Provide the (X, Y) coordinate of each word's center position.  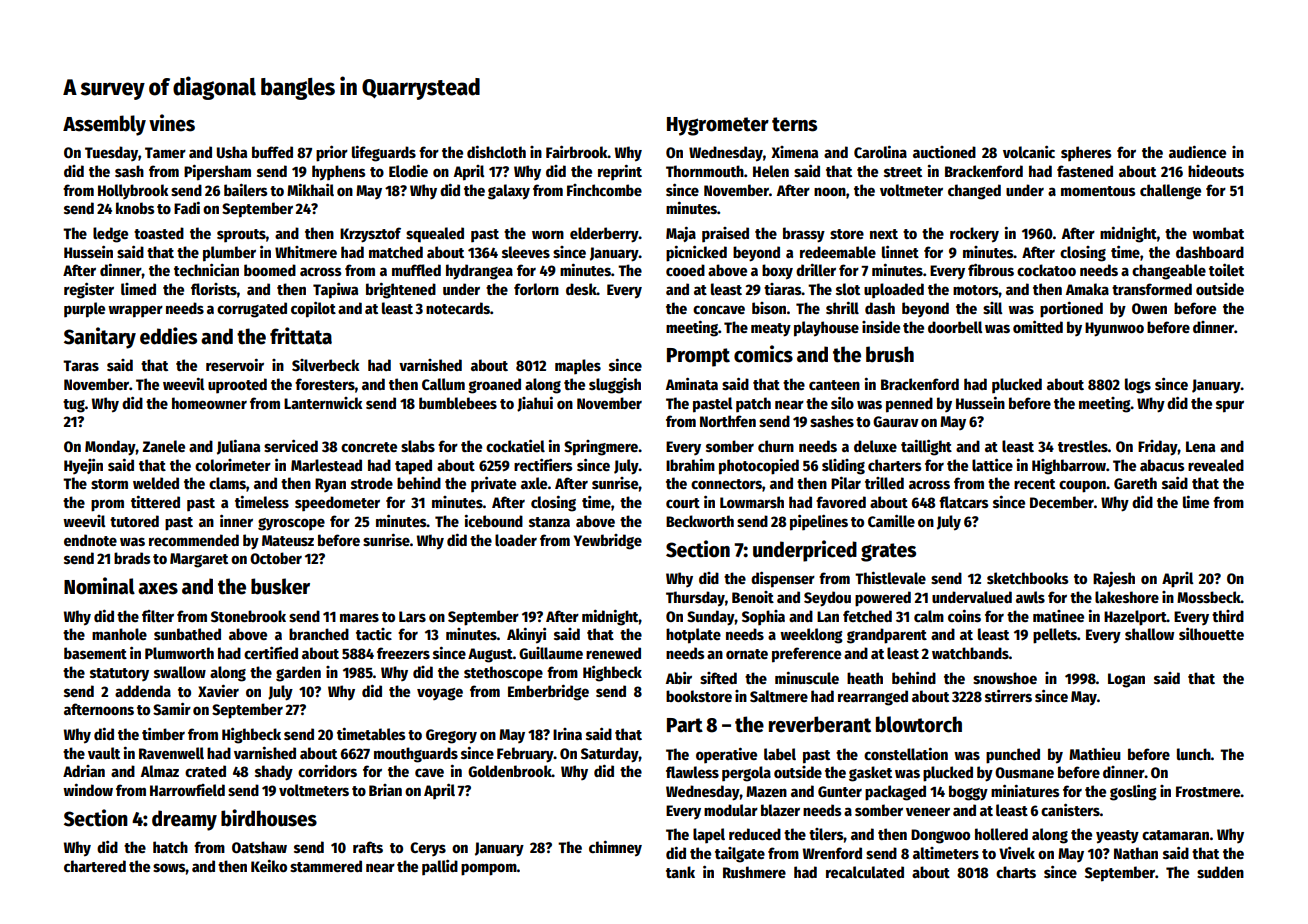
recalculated (865, 872)
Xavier (218, 691)
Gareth (1135, 483)
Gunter (840, 791)
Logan (1126, 680)
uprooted (237, 386)
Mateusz (288, 540)
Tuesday (111, 153)
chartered (95, 866)
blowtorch (919, 724)
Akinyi (526, 635)
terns (794, 124)
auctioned (944, 152)
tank (680, 872)
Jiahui (535, 404)
